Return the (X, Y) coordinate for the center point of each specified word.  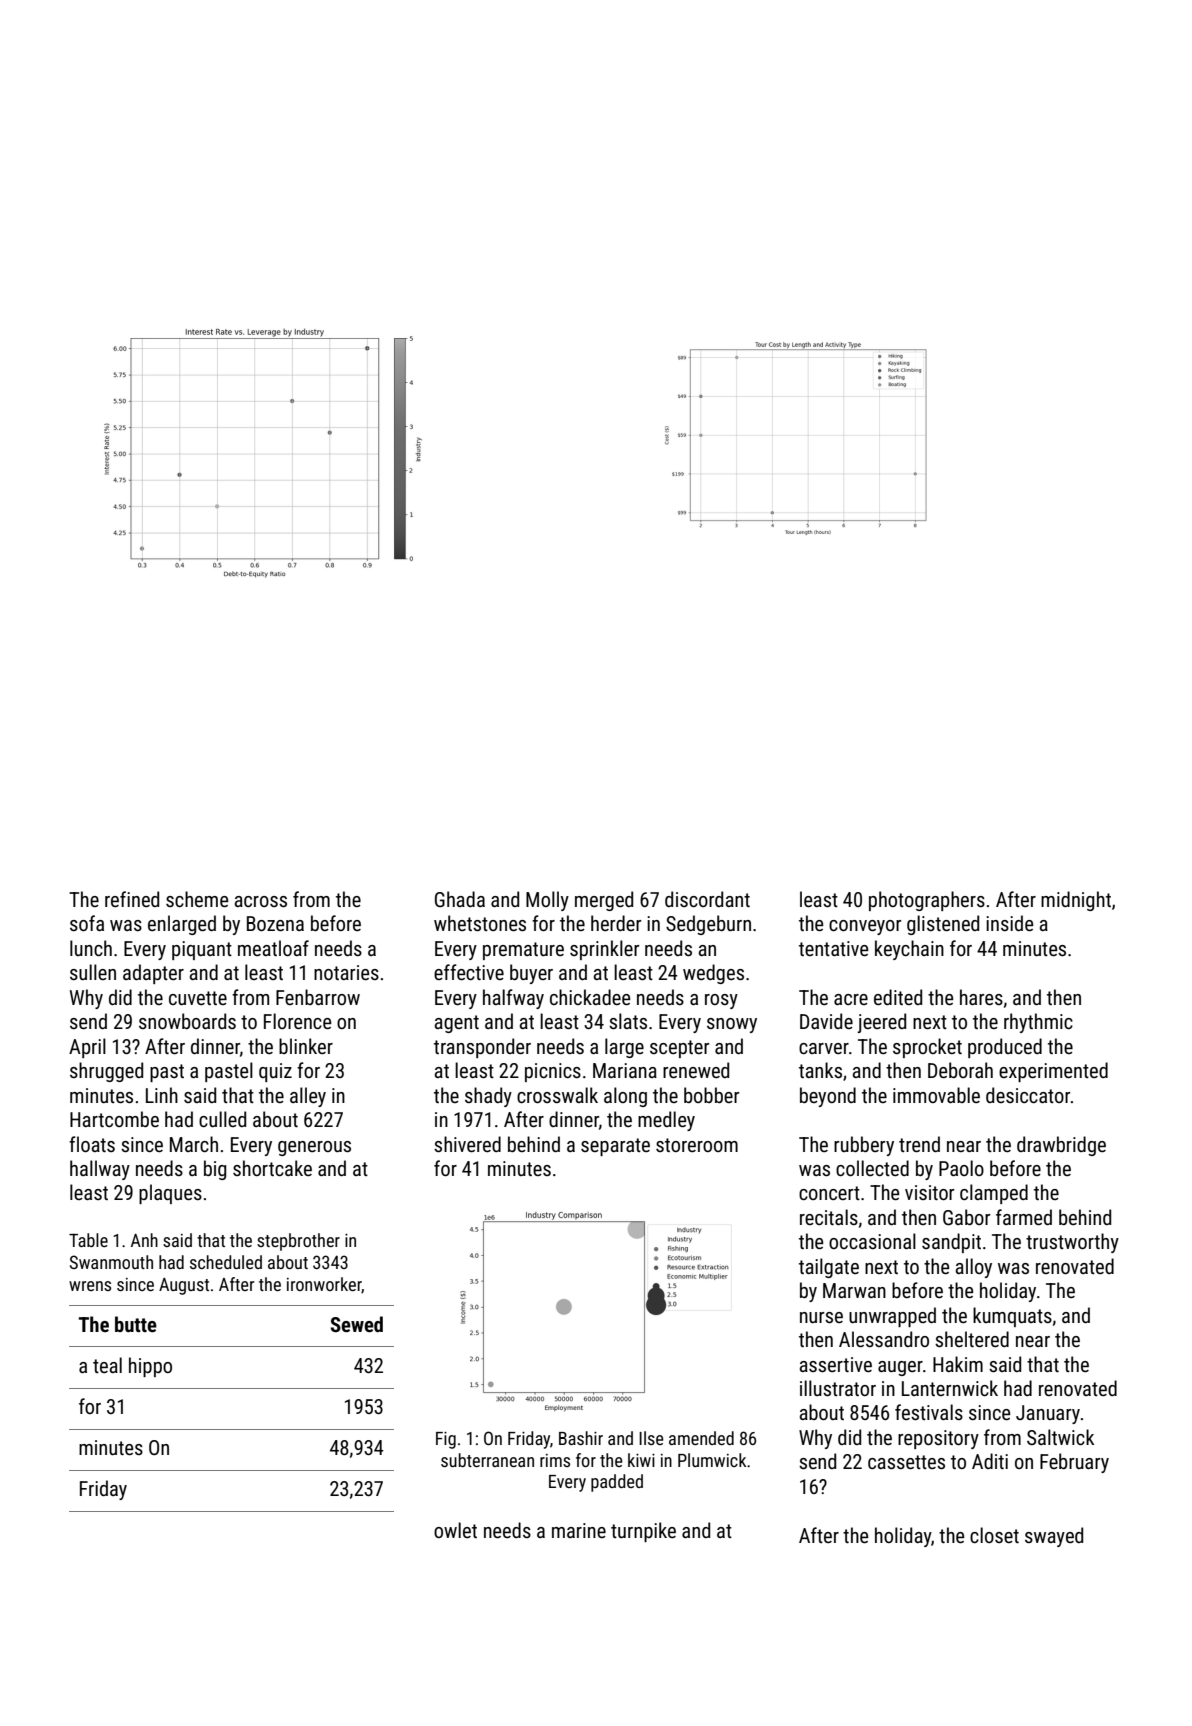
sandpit (951, 1243)
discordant (707, 899)
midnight (1076, 901)
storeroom (697, 1145)
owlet (455, 1530)
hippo (150, 1367)
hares (981, 997)
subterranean (487, 1460)
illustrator (838, 1388)
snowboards (187, 1021)
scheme (197, 899)
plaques (170, 1194)
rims (555, 1460)
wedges (713, 974)
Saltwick (1060, 1437)
